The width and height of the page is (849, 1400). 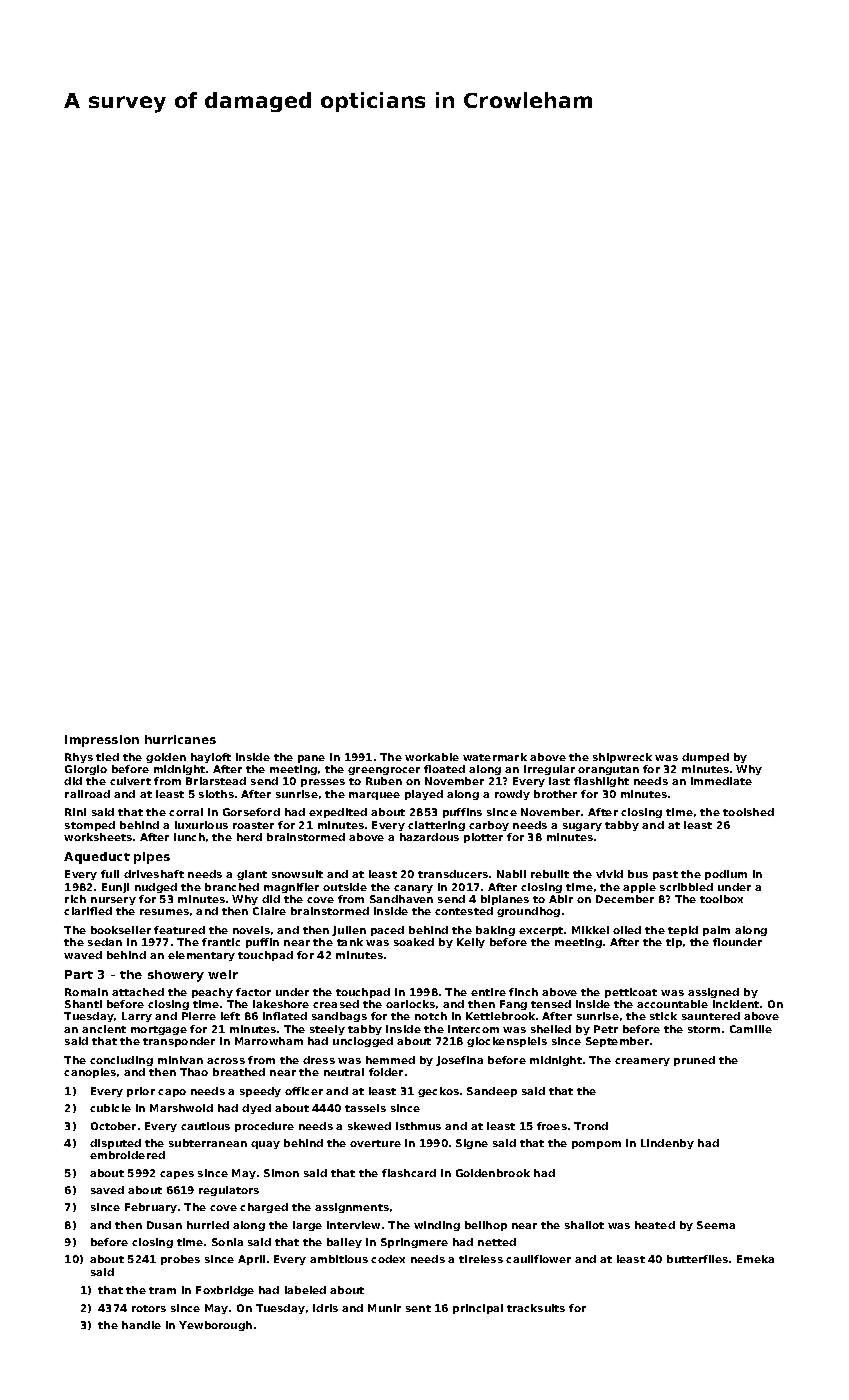 I want to click on Impression, so click(x=102, y=741).
